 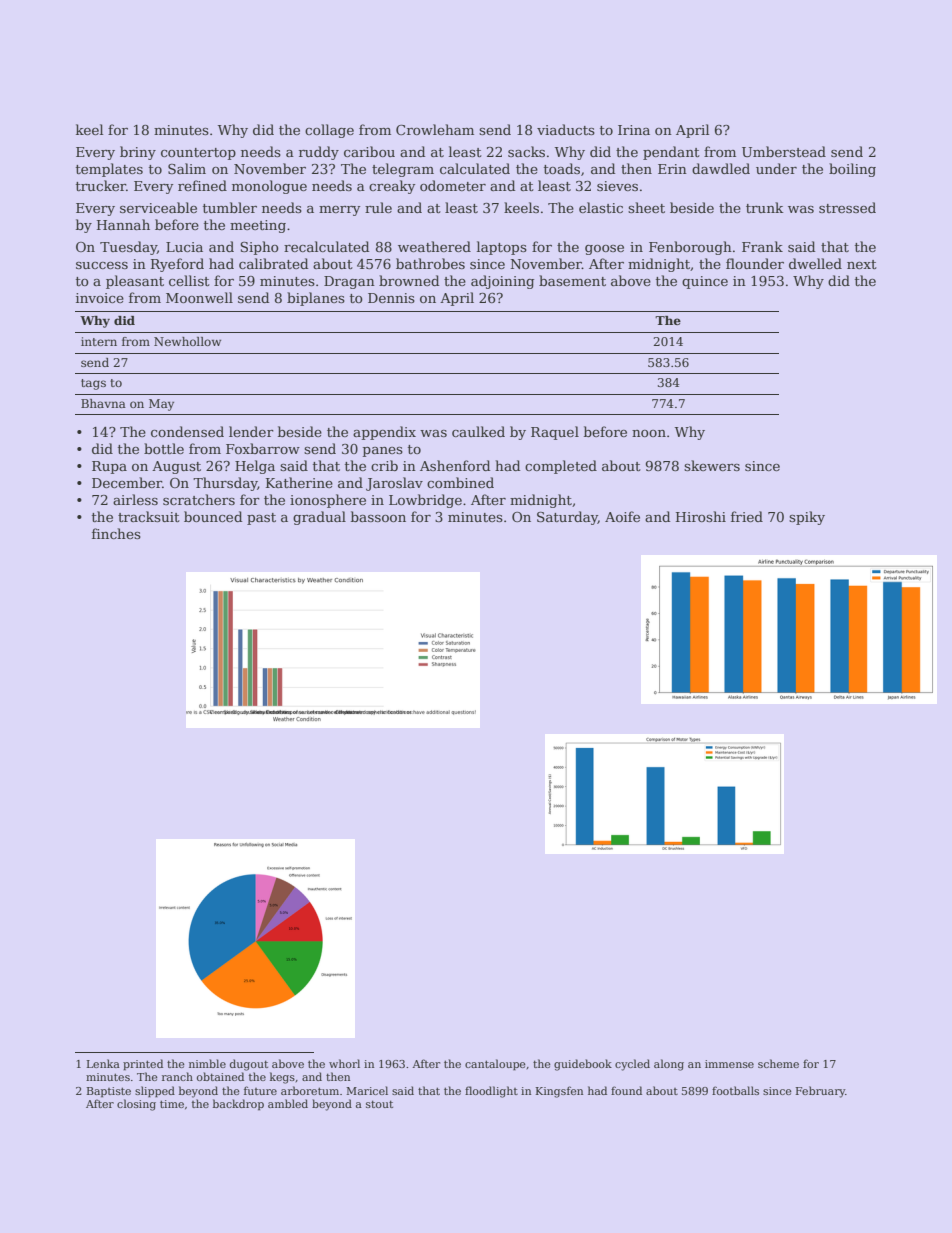 What do you see at coordinates (187, 341) in the document?
I see `Newhollow` at bounding box center [187, 341].
